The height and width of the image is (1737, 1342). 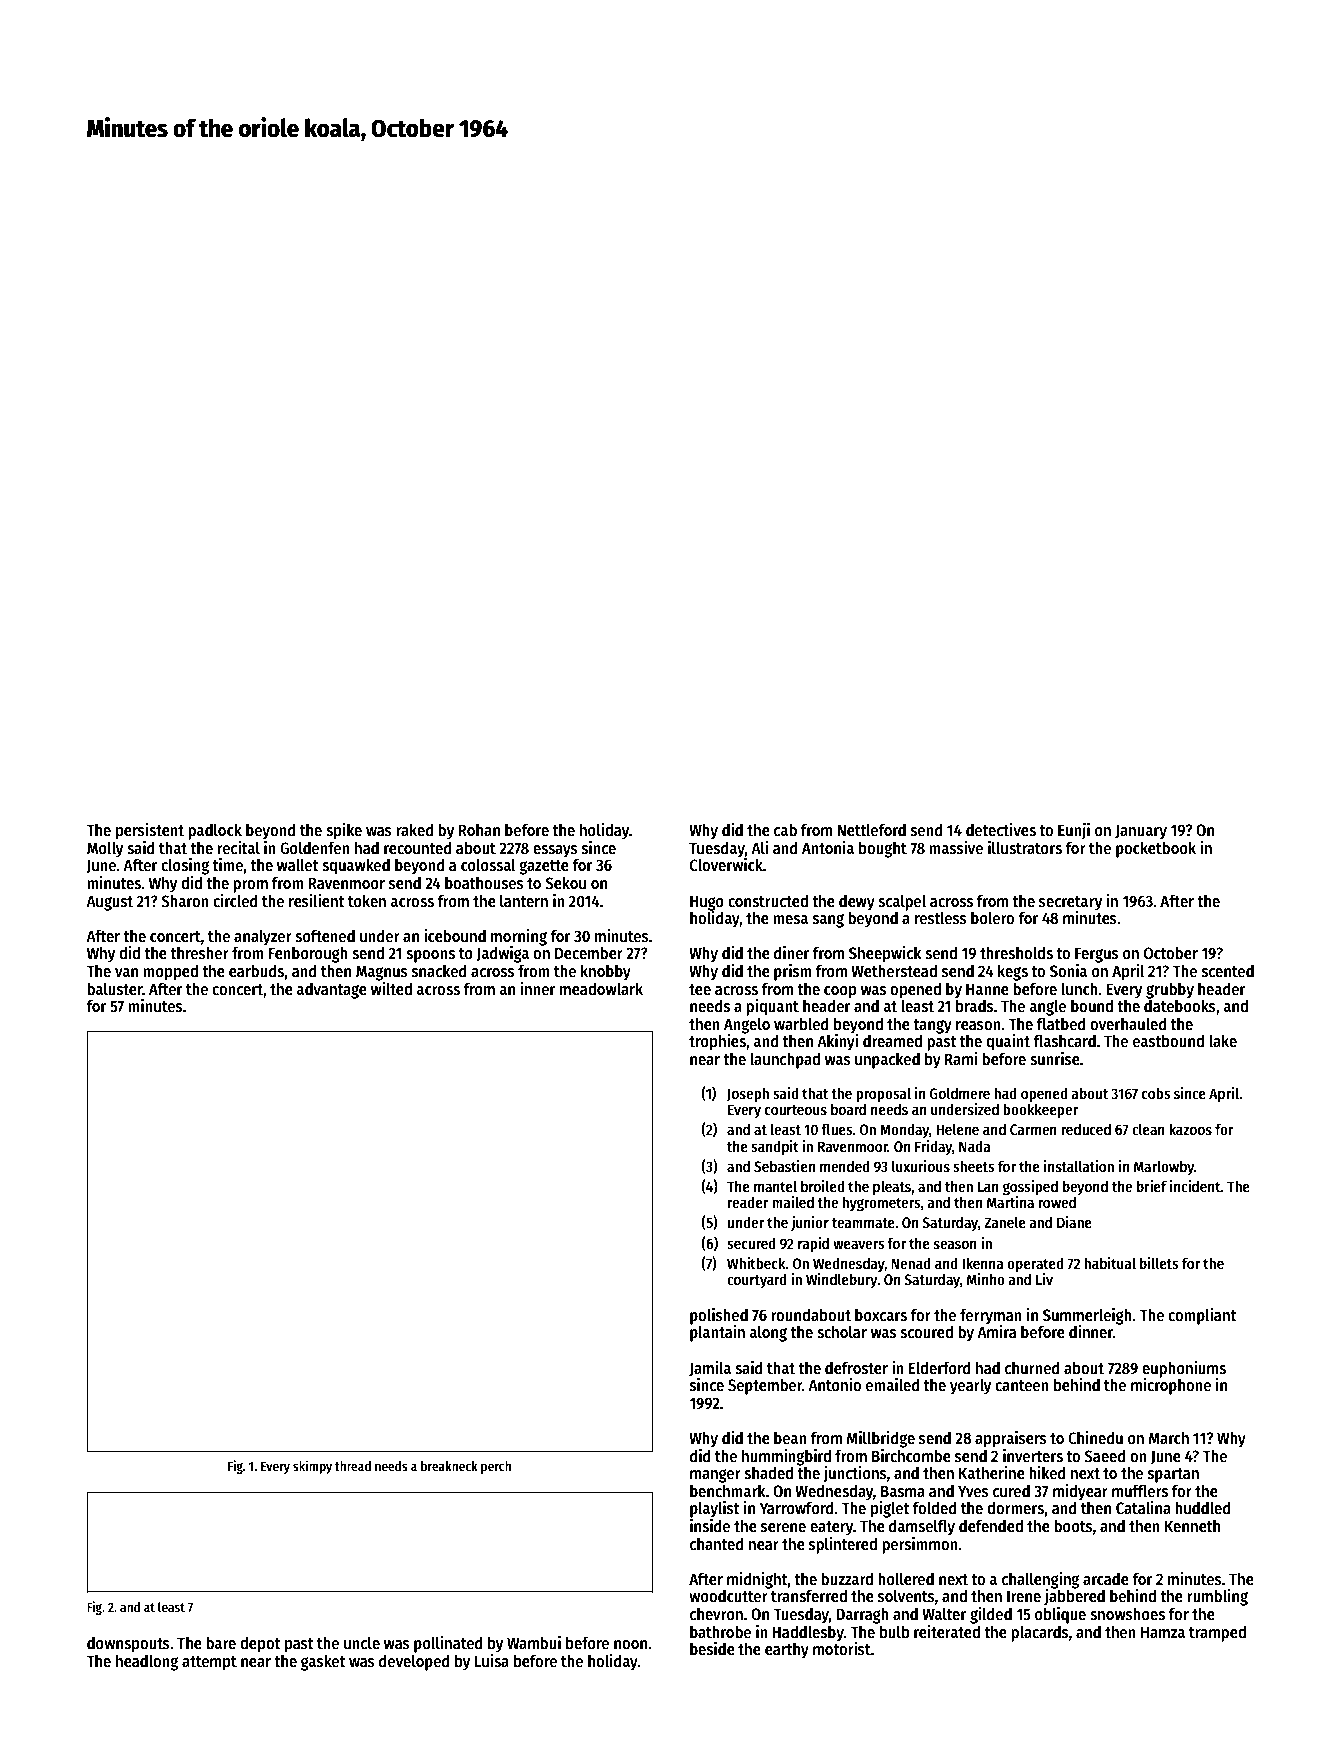 I want to click on Kenneth, so click(x=1192, y=1525).
